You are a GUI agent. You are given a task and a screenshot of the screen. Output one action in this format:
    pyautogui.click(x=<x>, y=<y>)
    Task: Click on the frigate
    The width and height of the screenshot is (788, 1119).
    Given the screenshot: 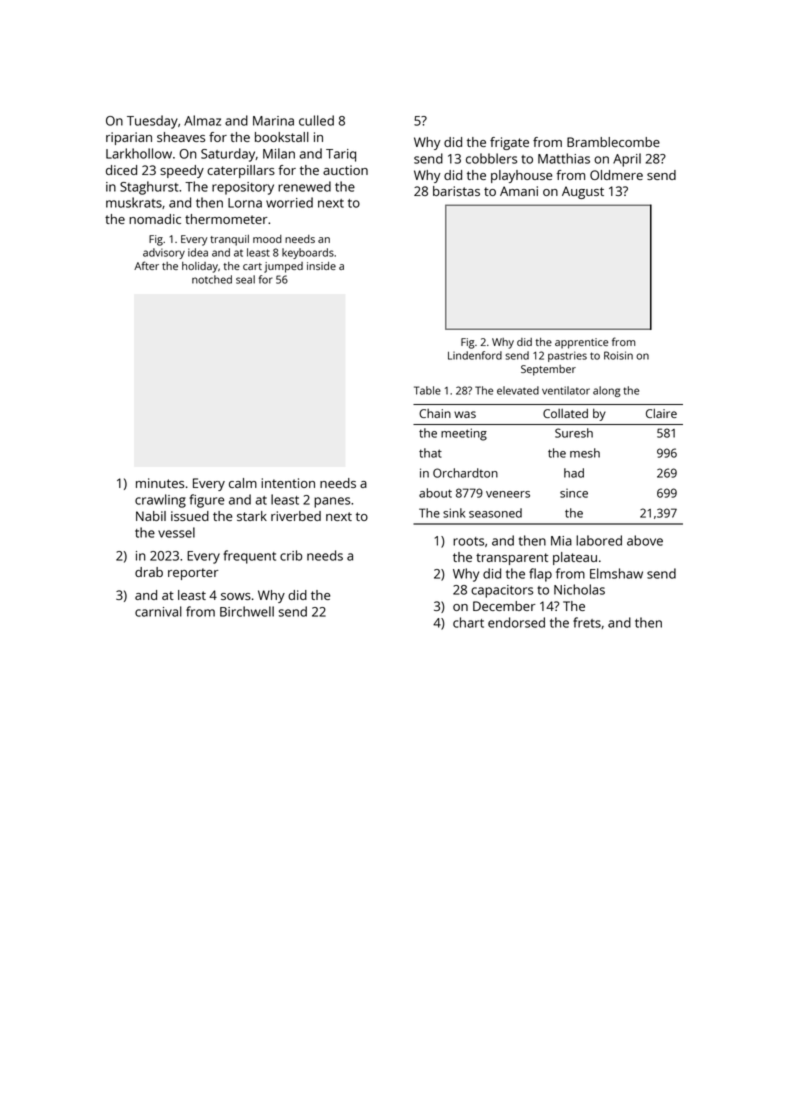 What is the action you would take?
    pyautogui.click(x=509, y=143)
